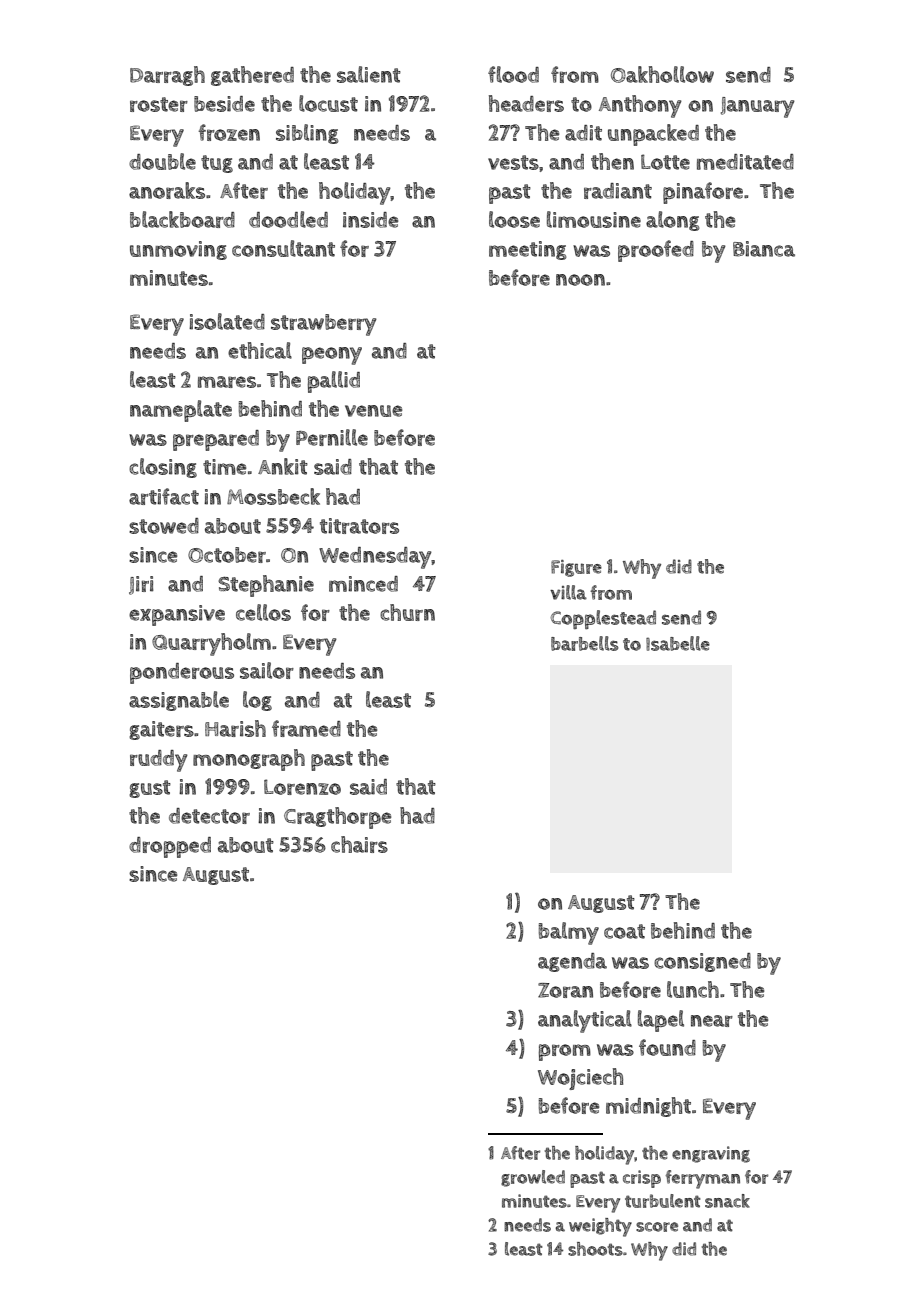 Image resolution: width=924 pixels, height=1311 pixels. I want to click on coat, so click(624, 931).
